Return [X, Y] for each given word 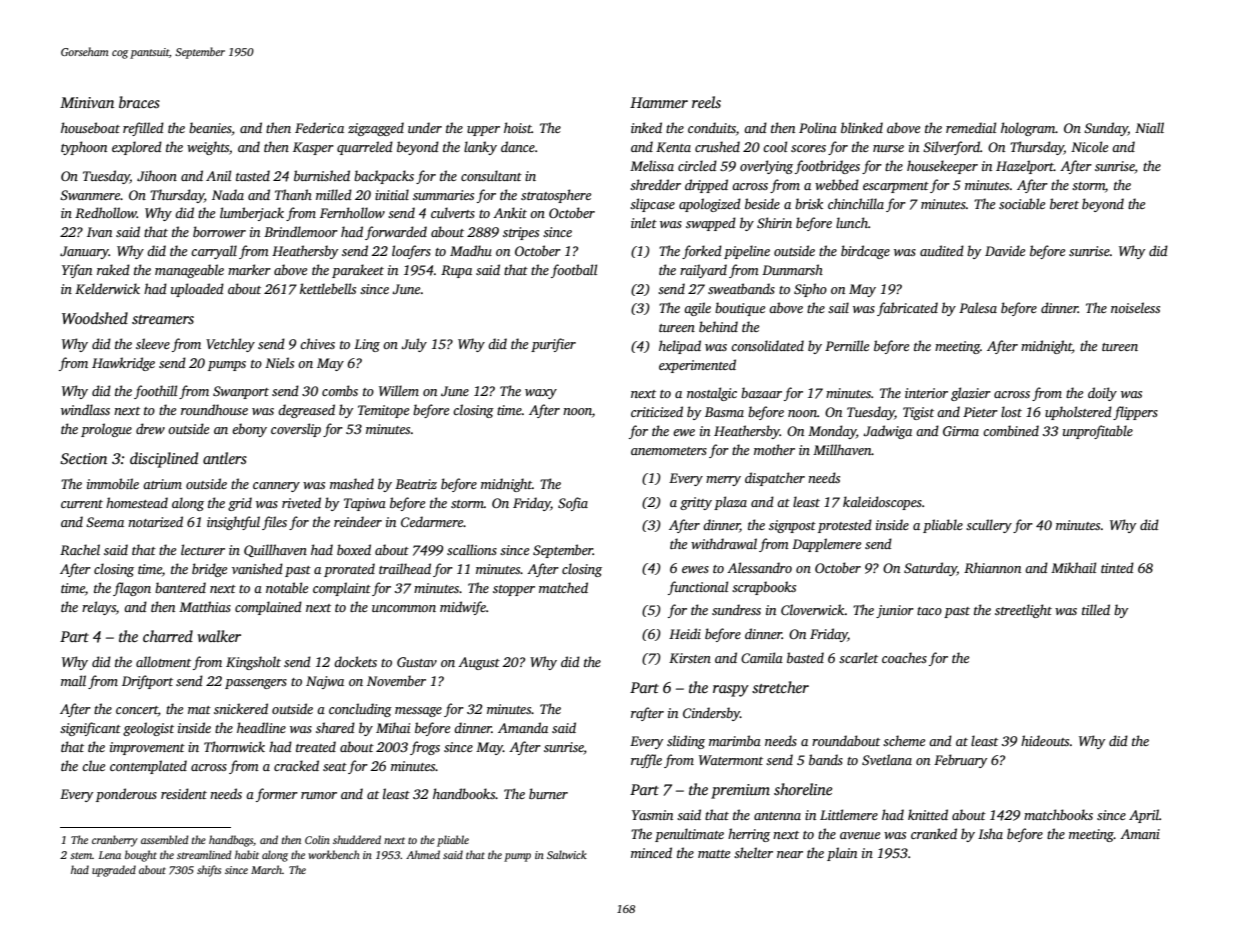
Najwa [325, 682]
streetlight [1023, 611]
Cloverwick [813, 609]
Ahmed [423, 854]
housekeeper [942, 167]
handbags [231, 841]
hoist [518, 127]
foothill [155, 392]
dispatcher [775, 479]
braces [139, 102]
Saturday [930, 569]
